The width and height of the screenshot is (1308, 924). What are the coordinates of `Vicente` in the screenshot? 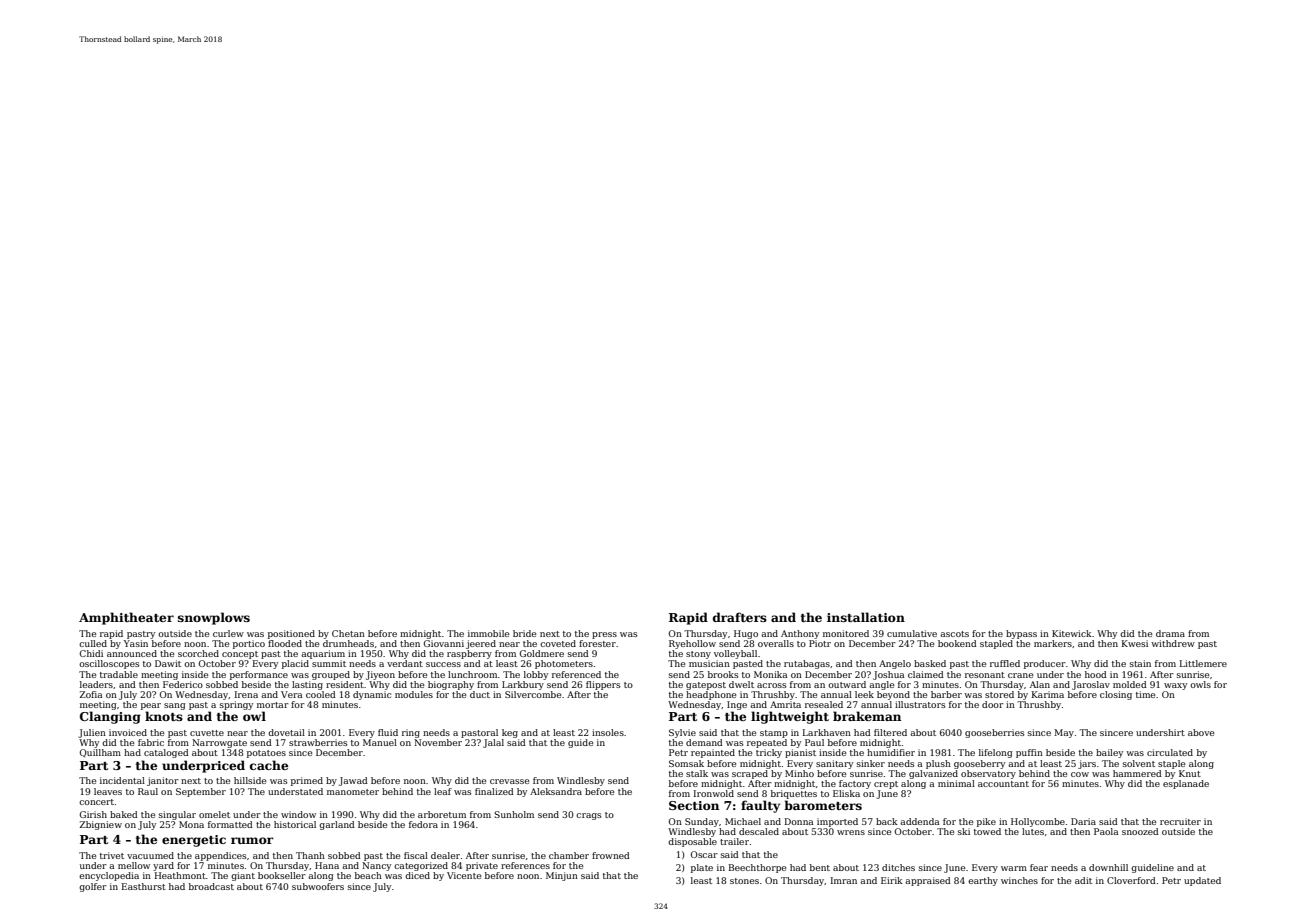 It's located at (464, 875).
